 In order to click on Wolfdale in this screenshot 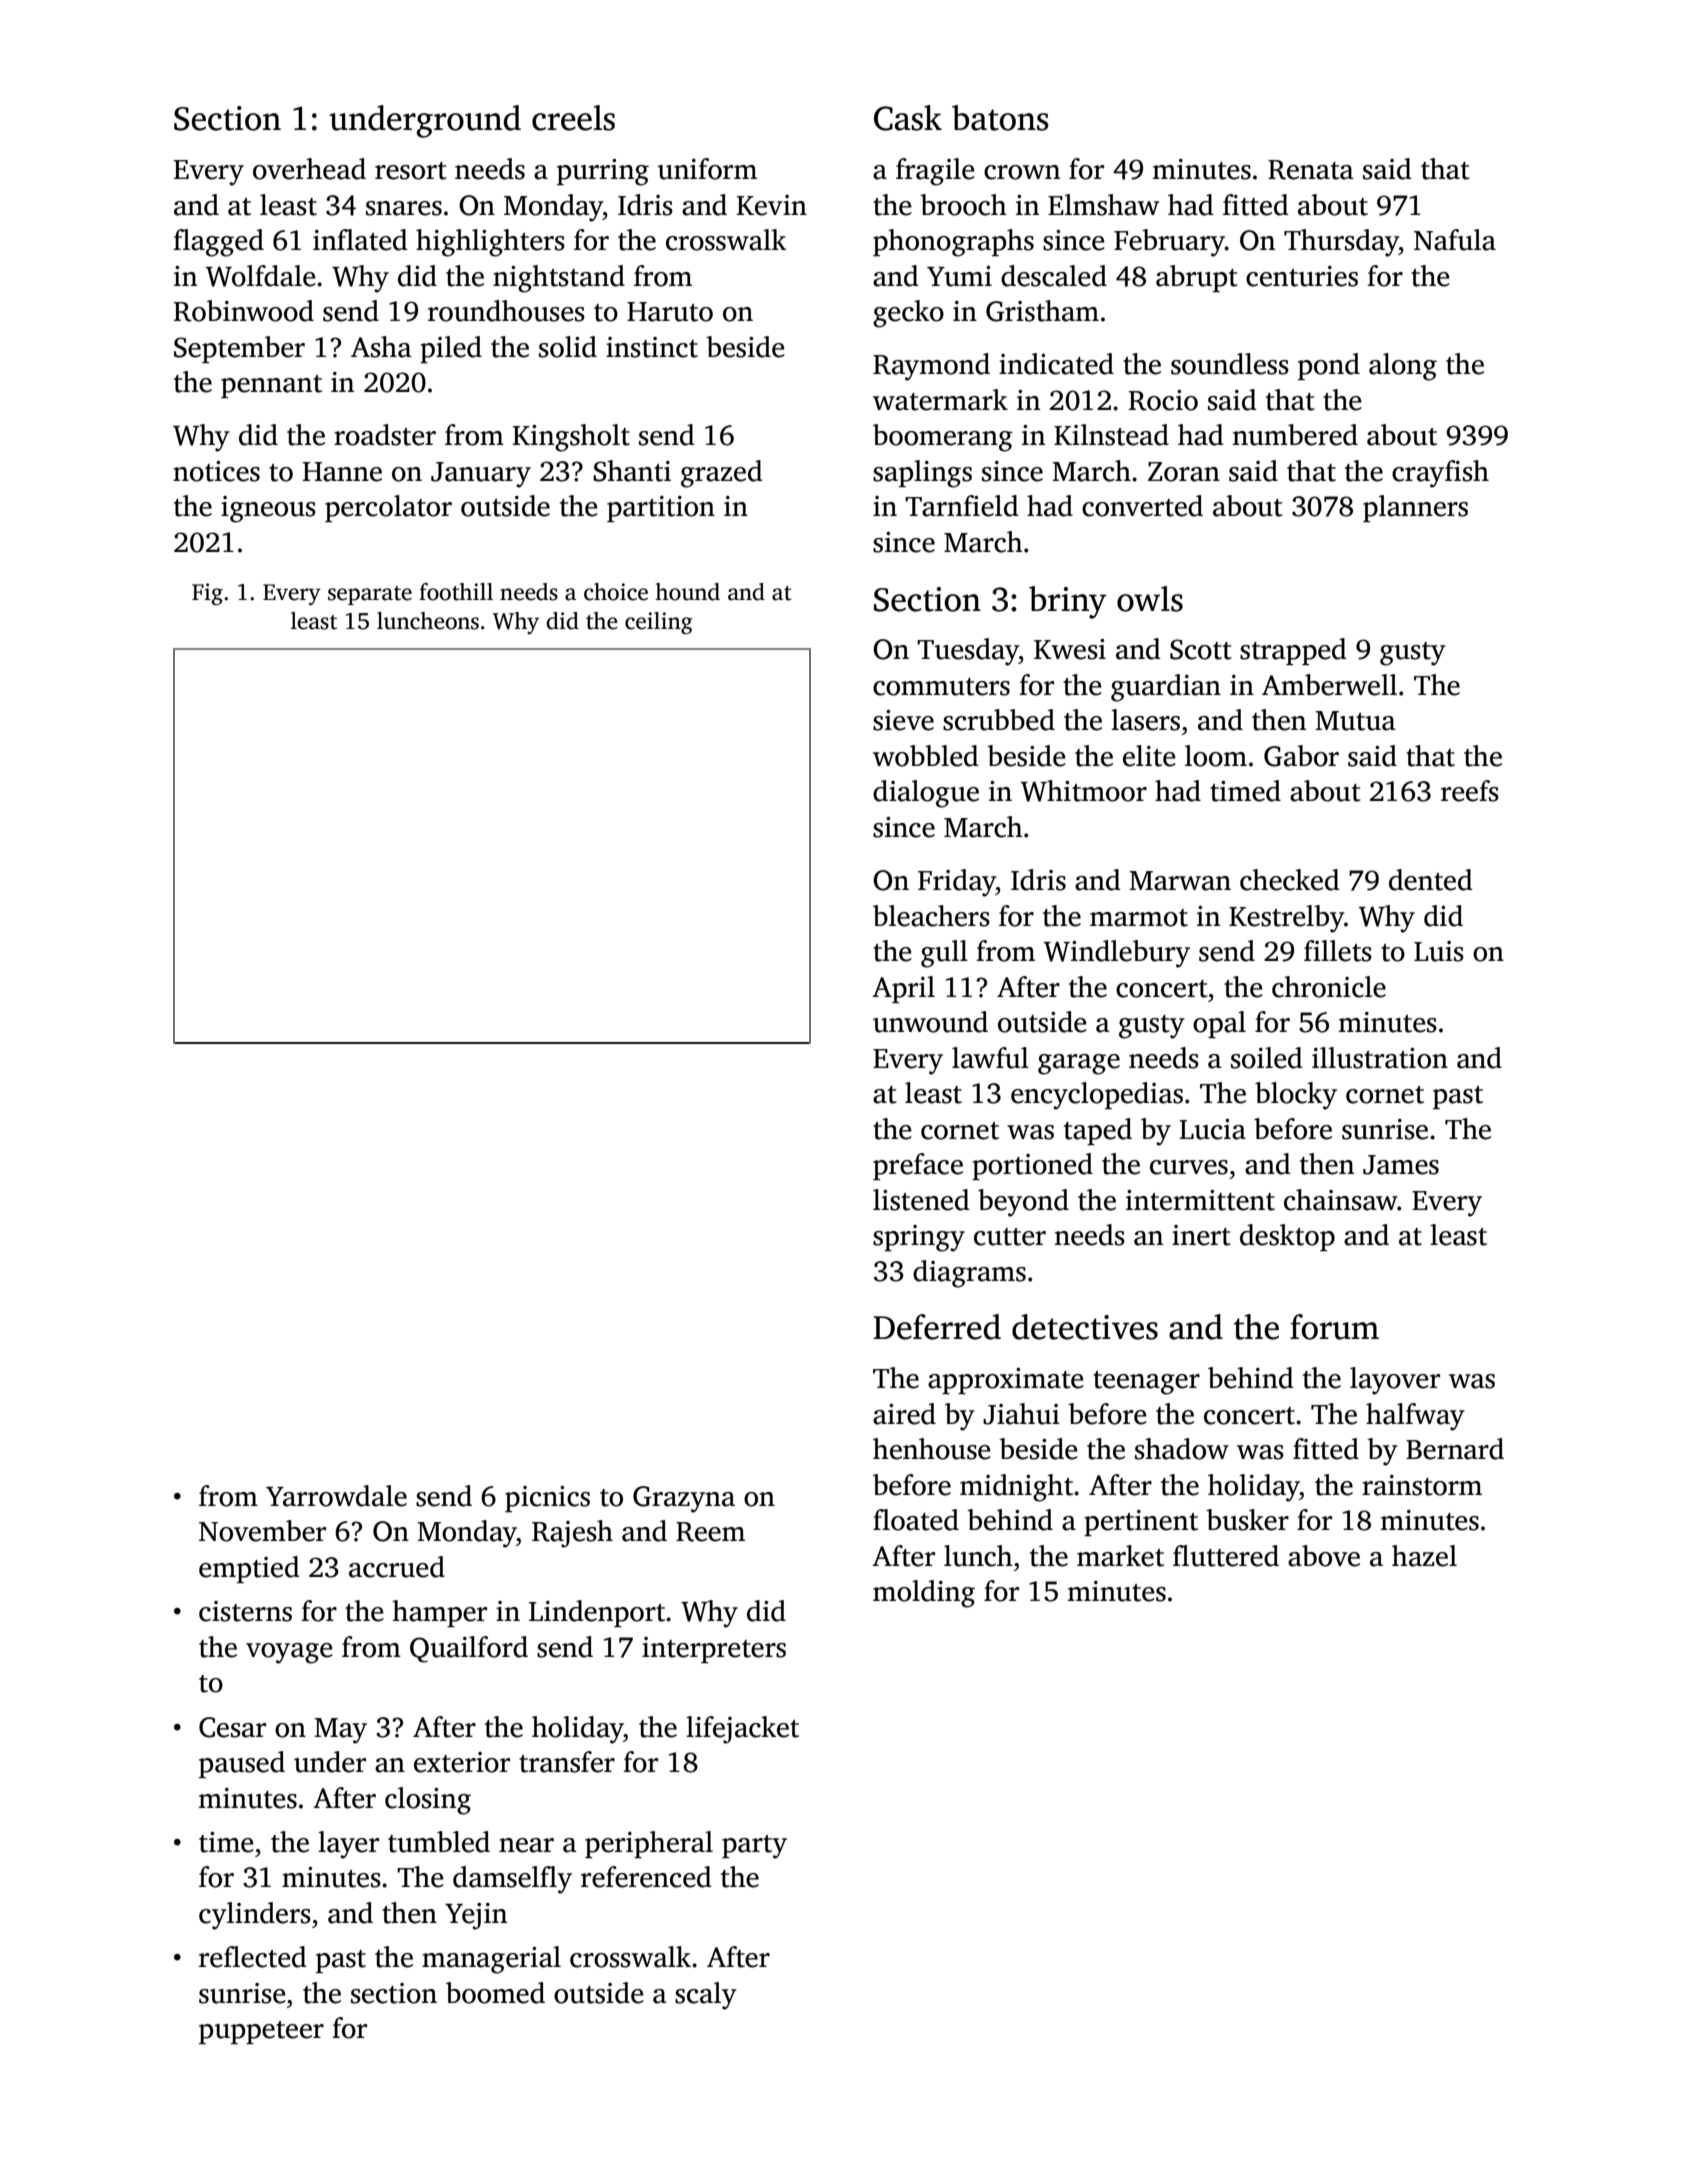, I will do `click(261, 276)`.
